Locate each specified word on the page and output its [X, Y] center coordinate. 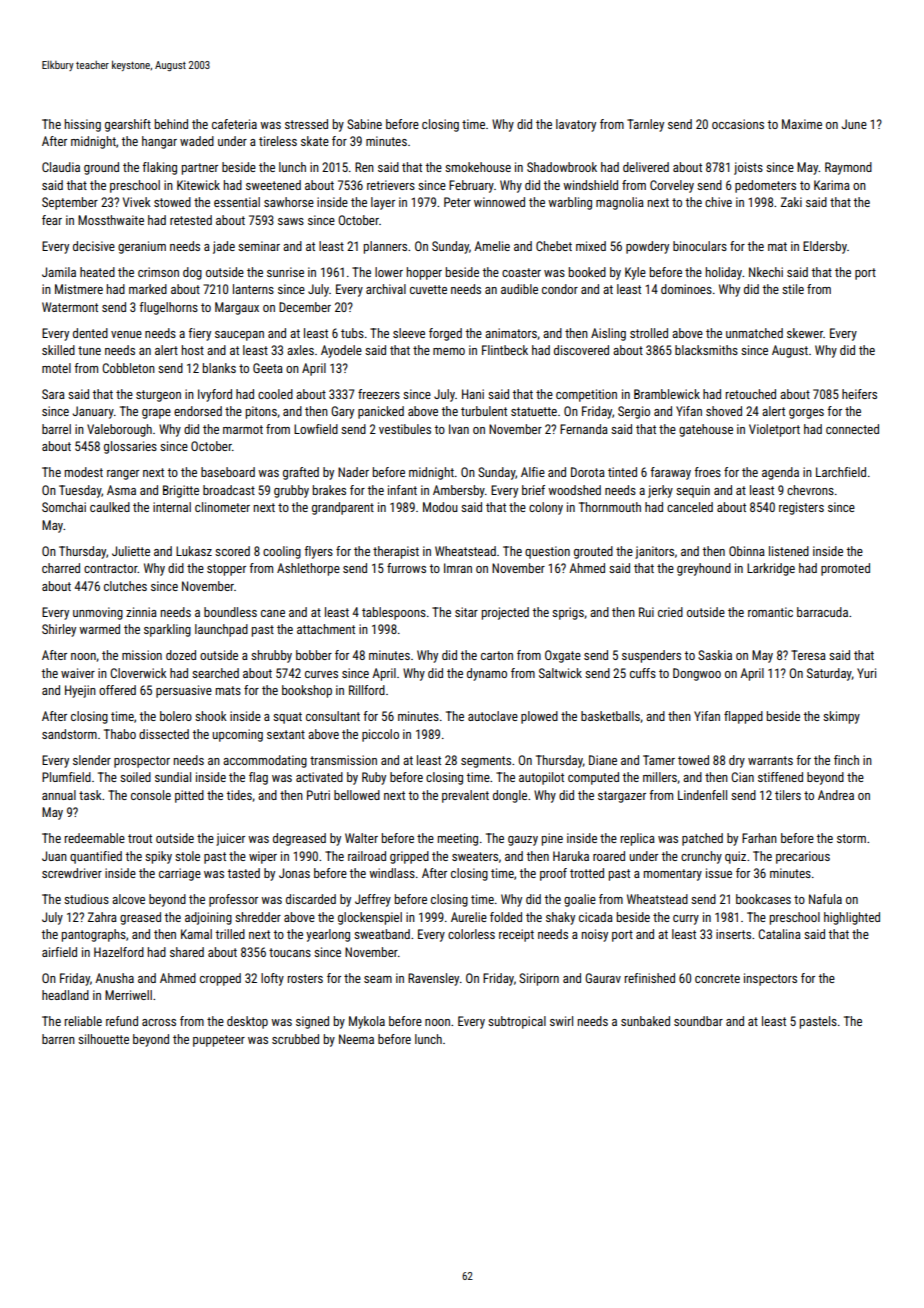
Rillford [367, 690]
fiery [199, 334]
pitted [189, 796]
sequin [693, 491]
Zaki [791, 202]
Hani [473, 394]
